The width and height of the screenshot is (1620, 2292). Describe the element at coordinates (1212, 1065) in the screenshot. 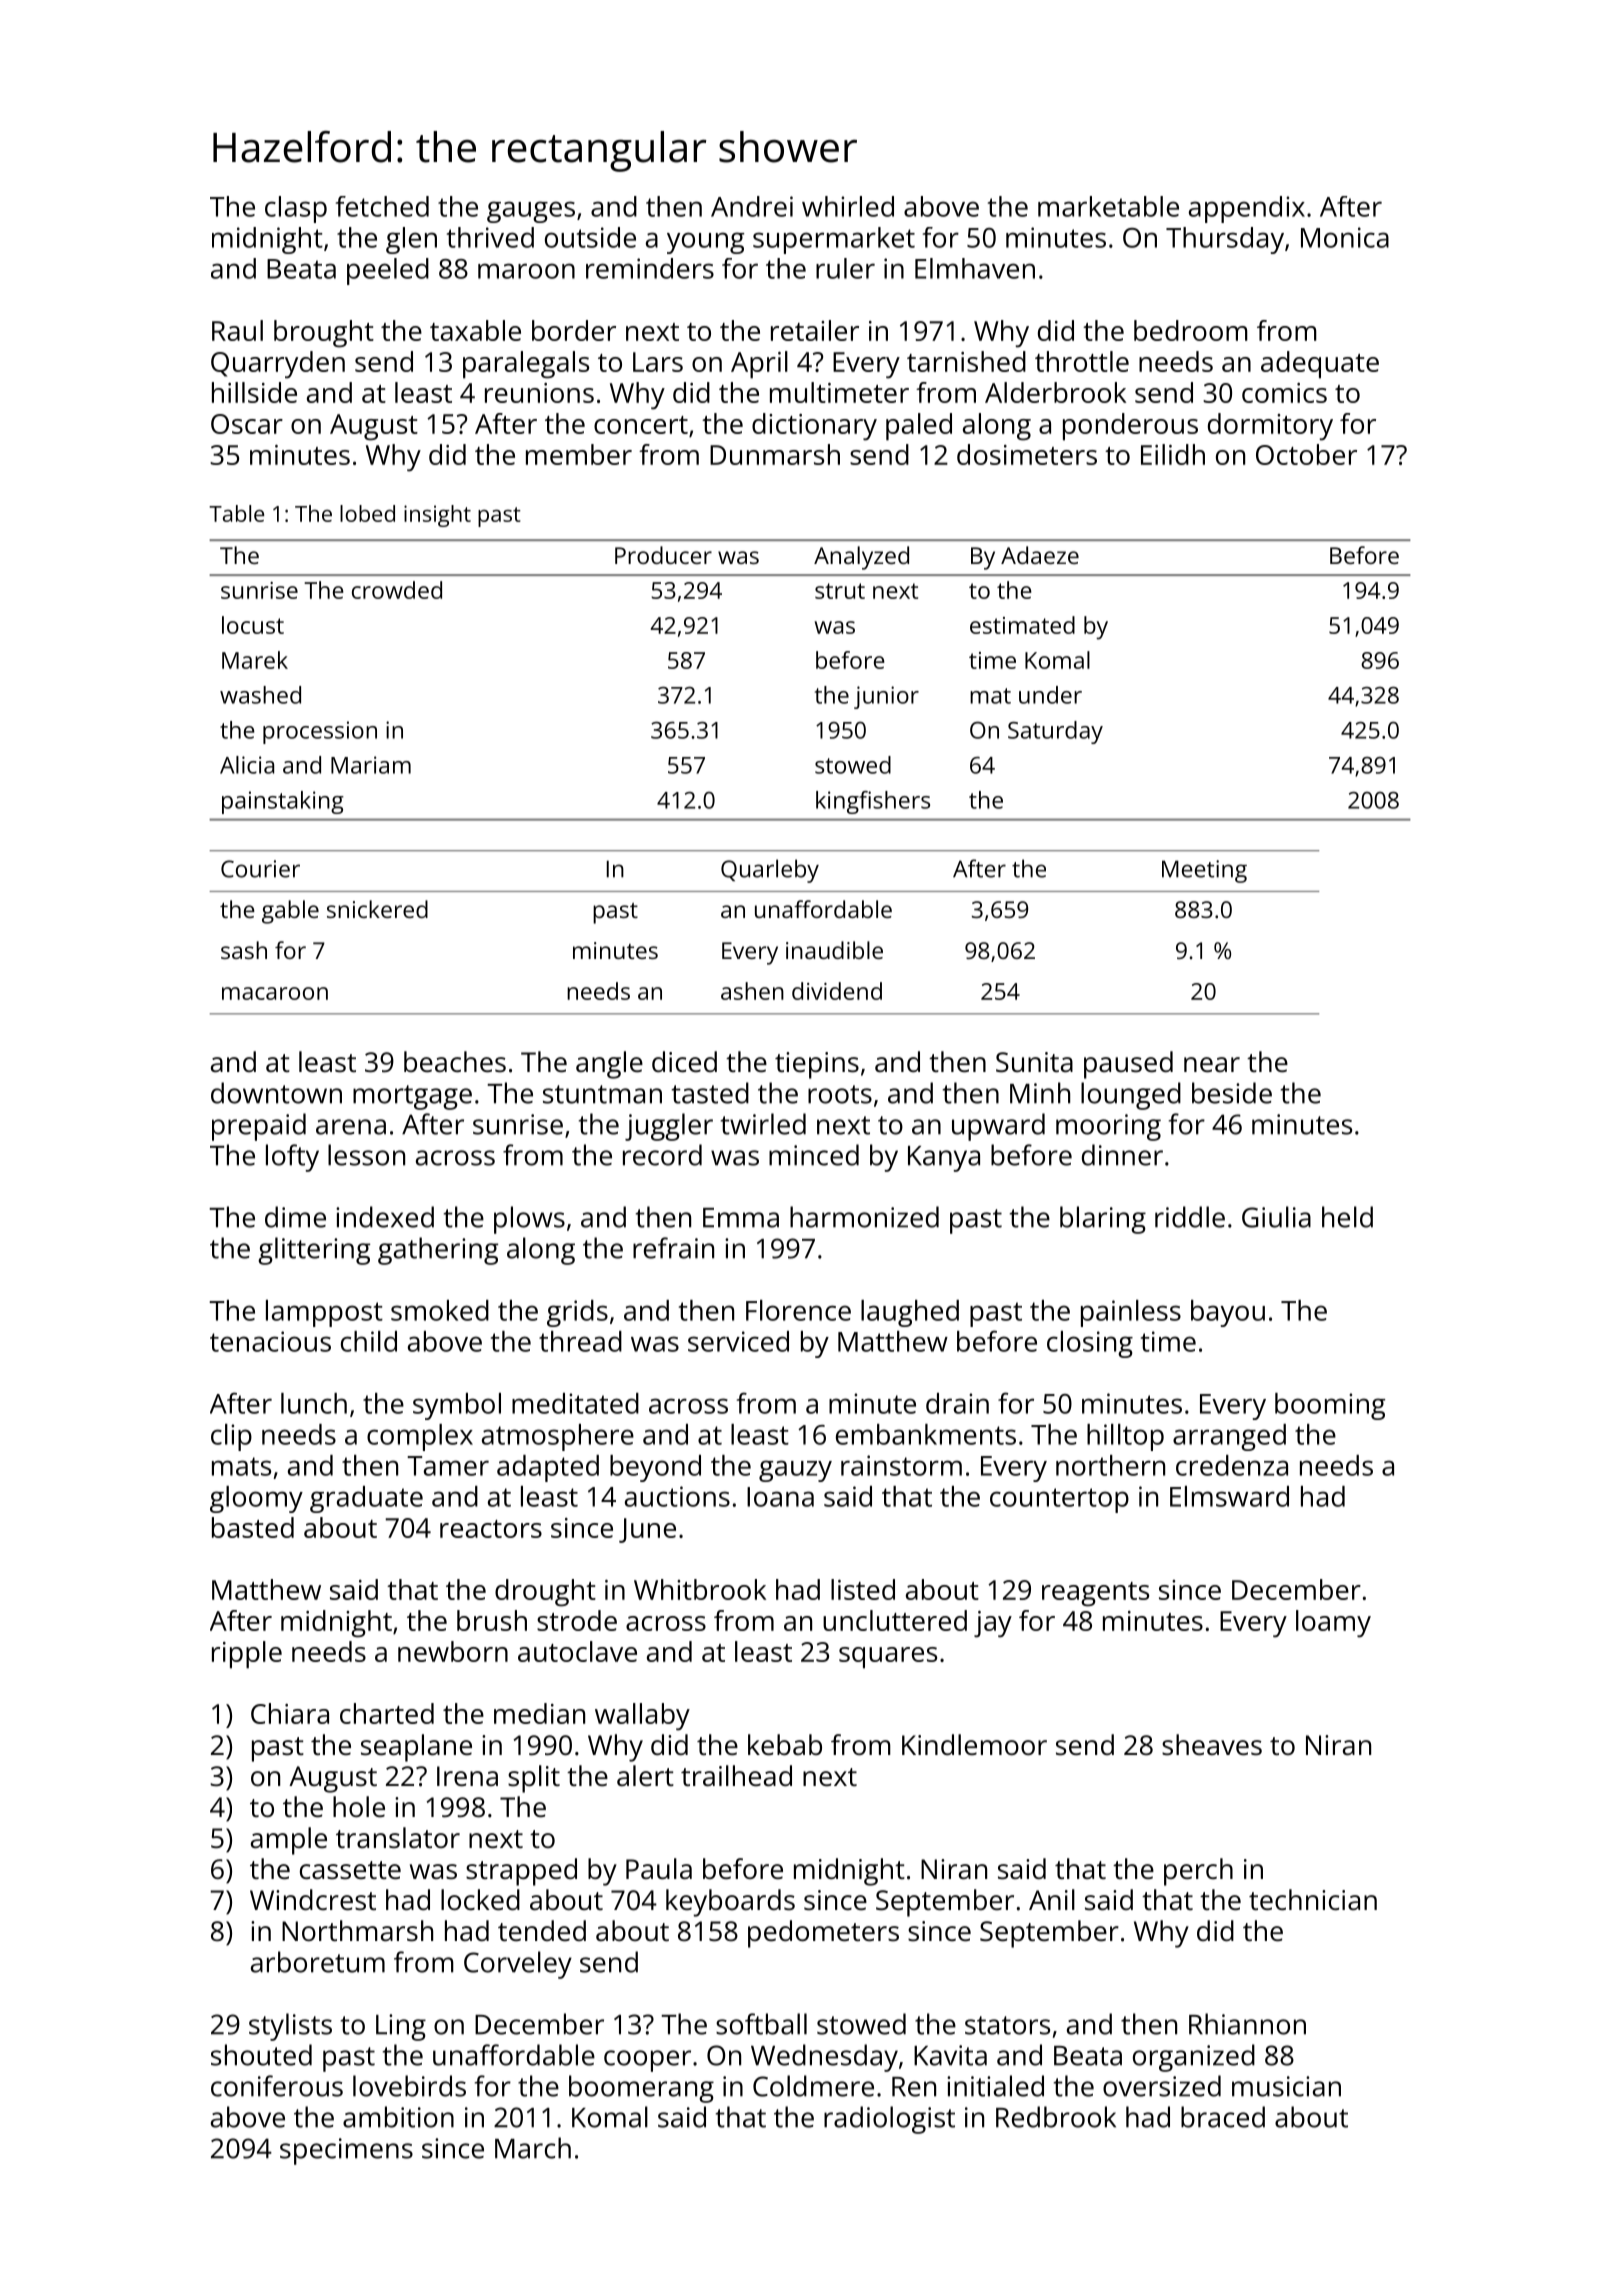

I see `near` at that location.
